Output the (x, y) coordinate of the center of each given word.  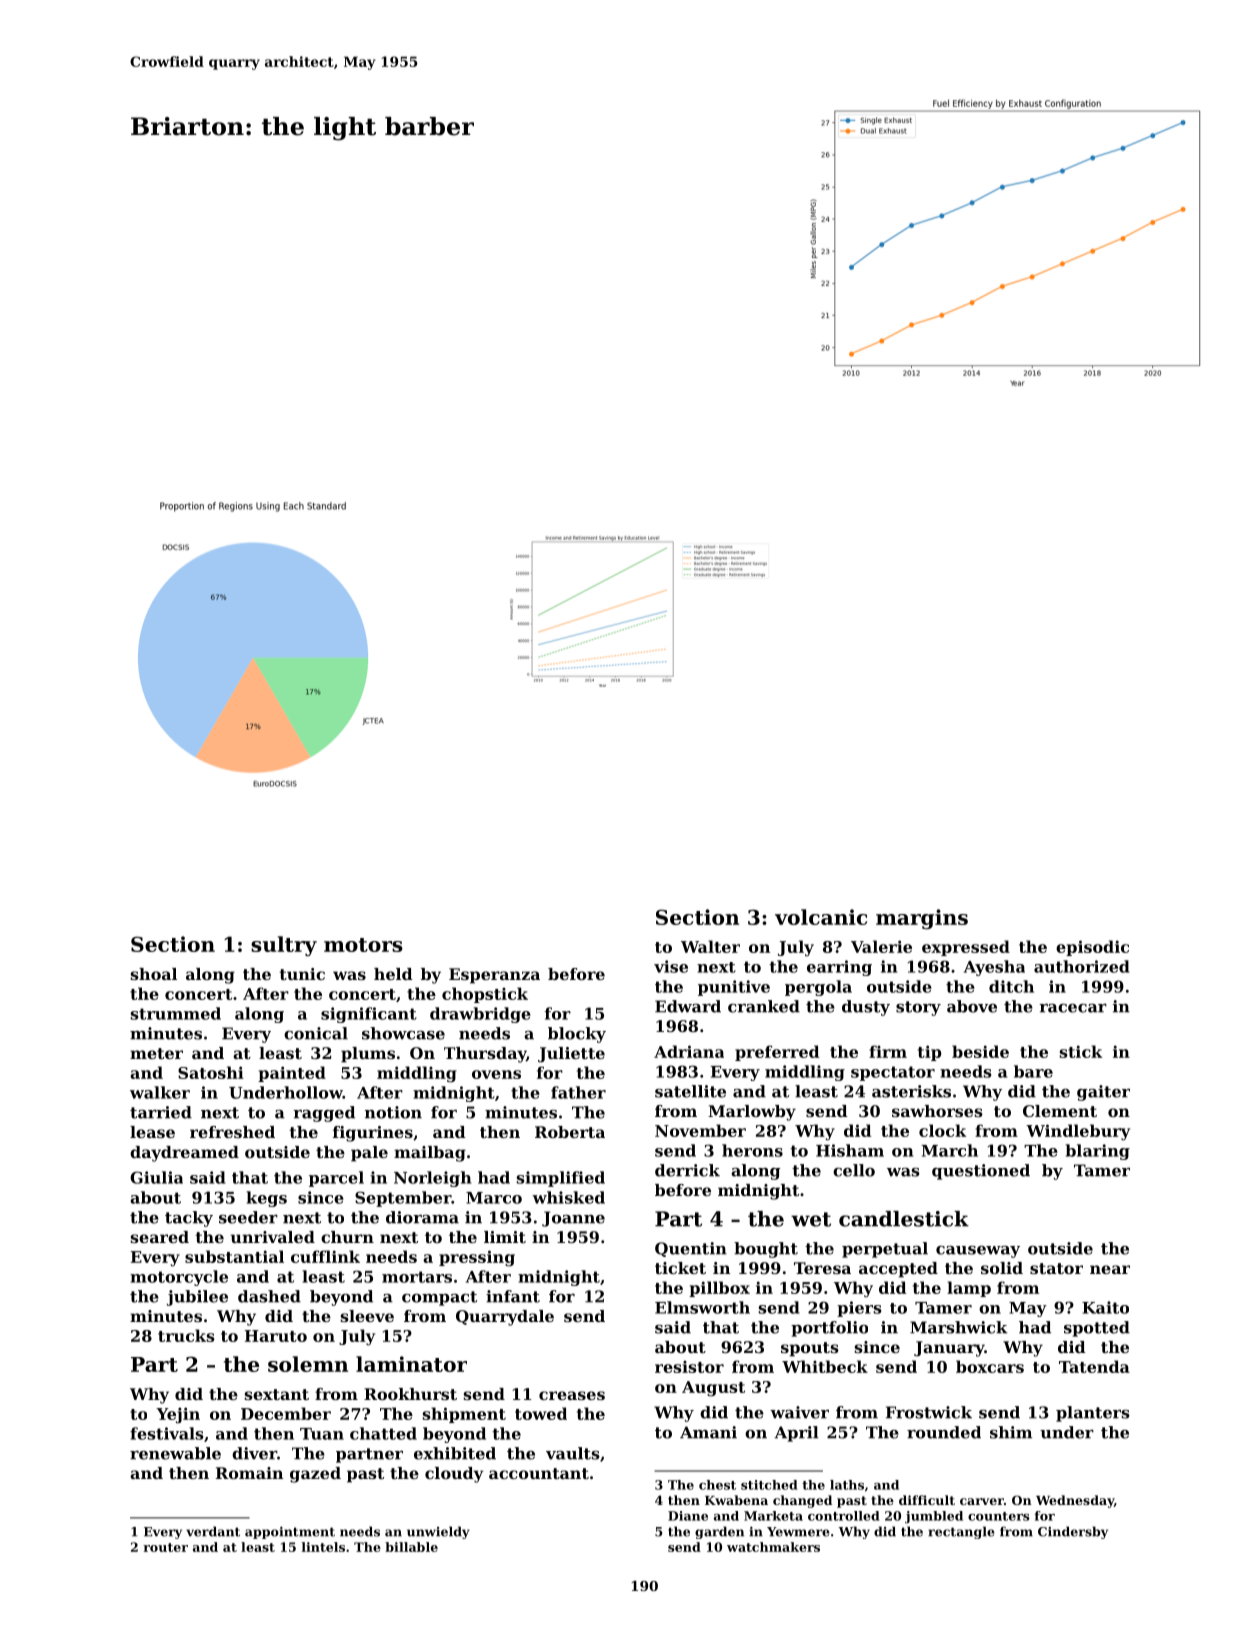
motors (363, 945)
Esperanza (494, 976)
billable (411, 1547)
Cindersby (1073, 1532)
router (165, 1547)
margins (922, 919)
